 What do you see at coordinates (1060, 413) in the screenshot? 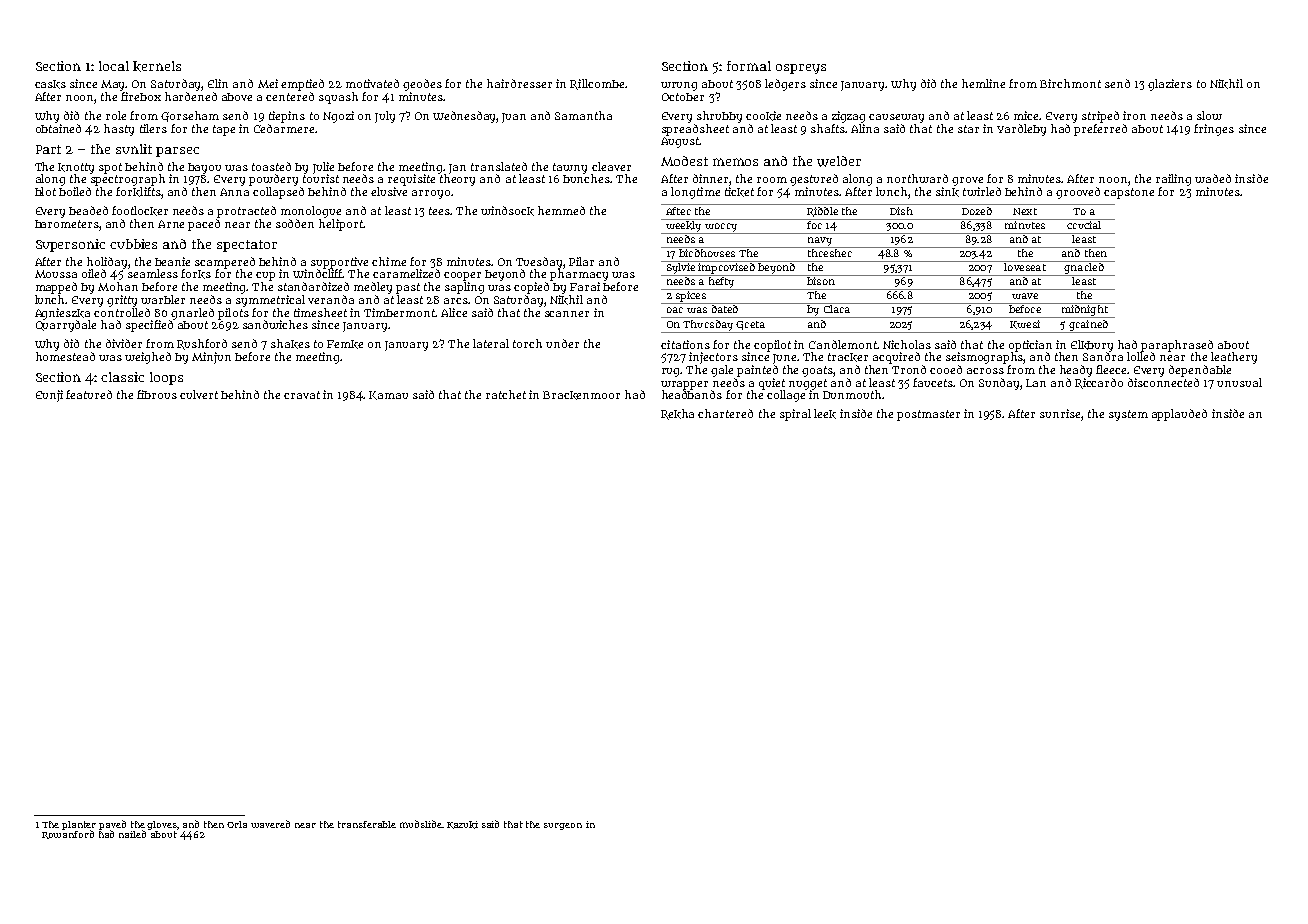
I see `sunrise` at bounding box center [1060, 413].
